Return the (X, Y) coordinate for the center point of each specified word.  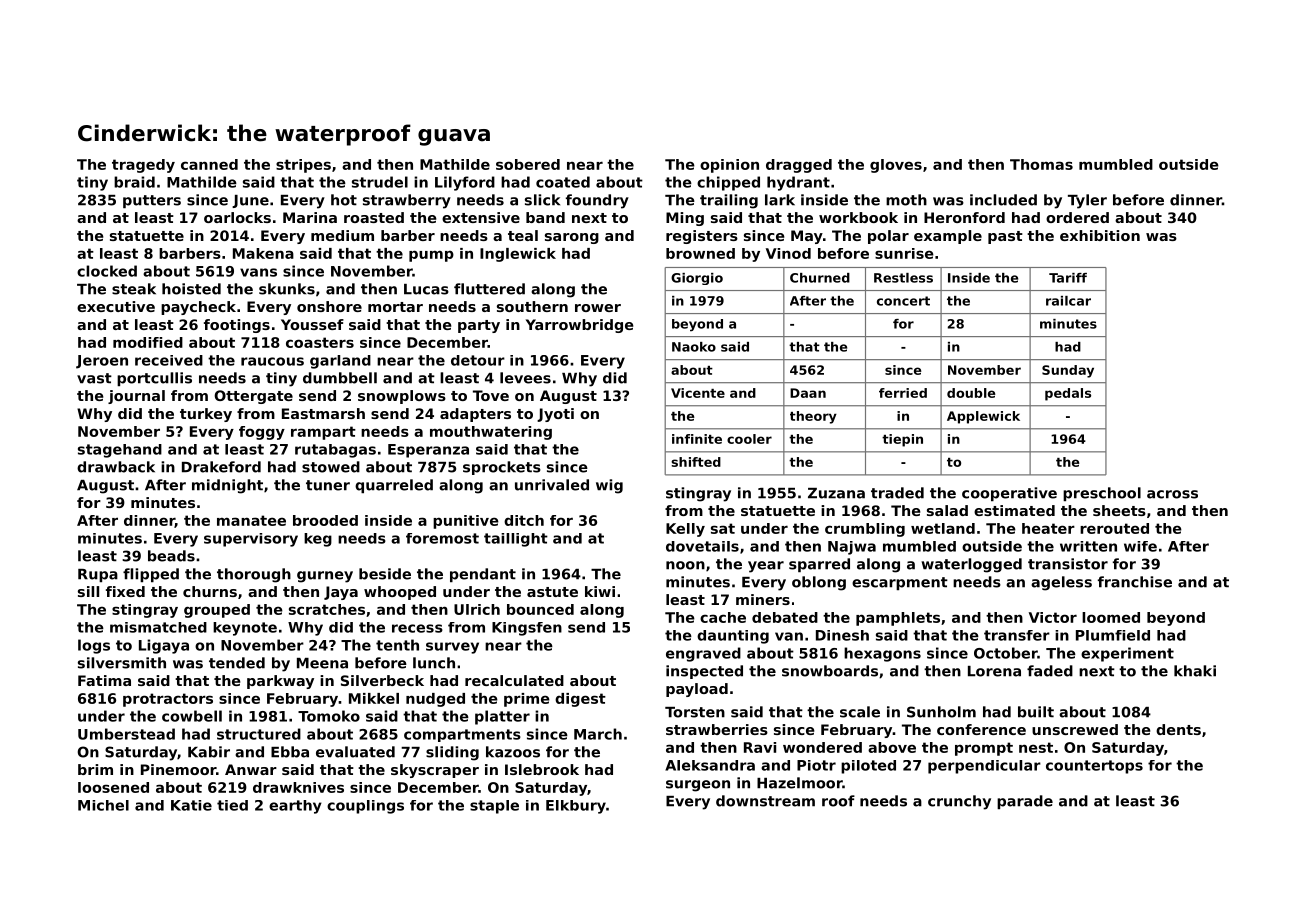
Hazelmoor (800, 783)
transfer (1017, 635)
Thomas (1041, 164)
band (545, 217)
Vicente (698, 393)
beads (171, 556)
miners (763, 599)
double (971, 393)
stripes (303, 166)
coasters (320, 342)
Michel (103, 805)
